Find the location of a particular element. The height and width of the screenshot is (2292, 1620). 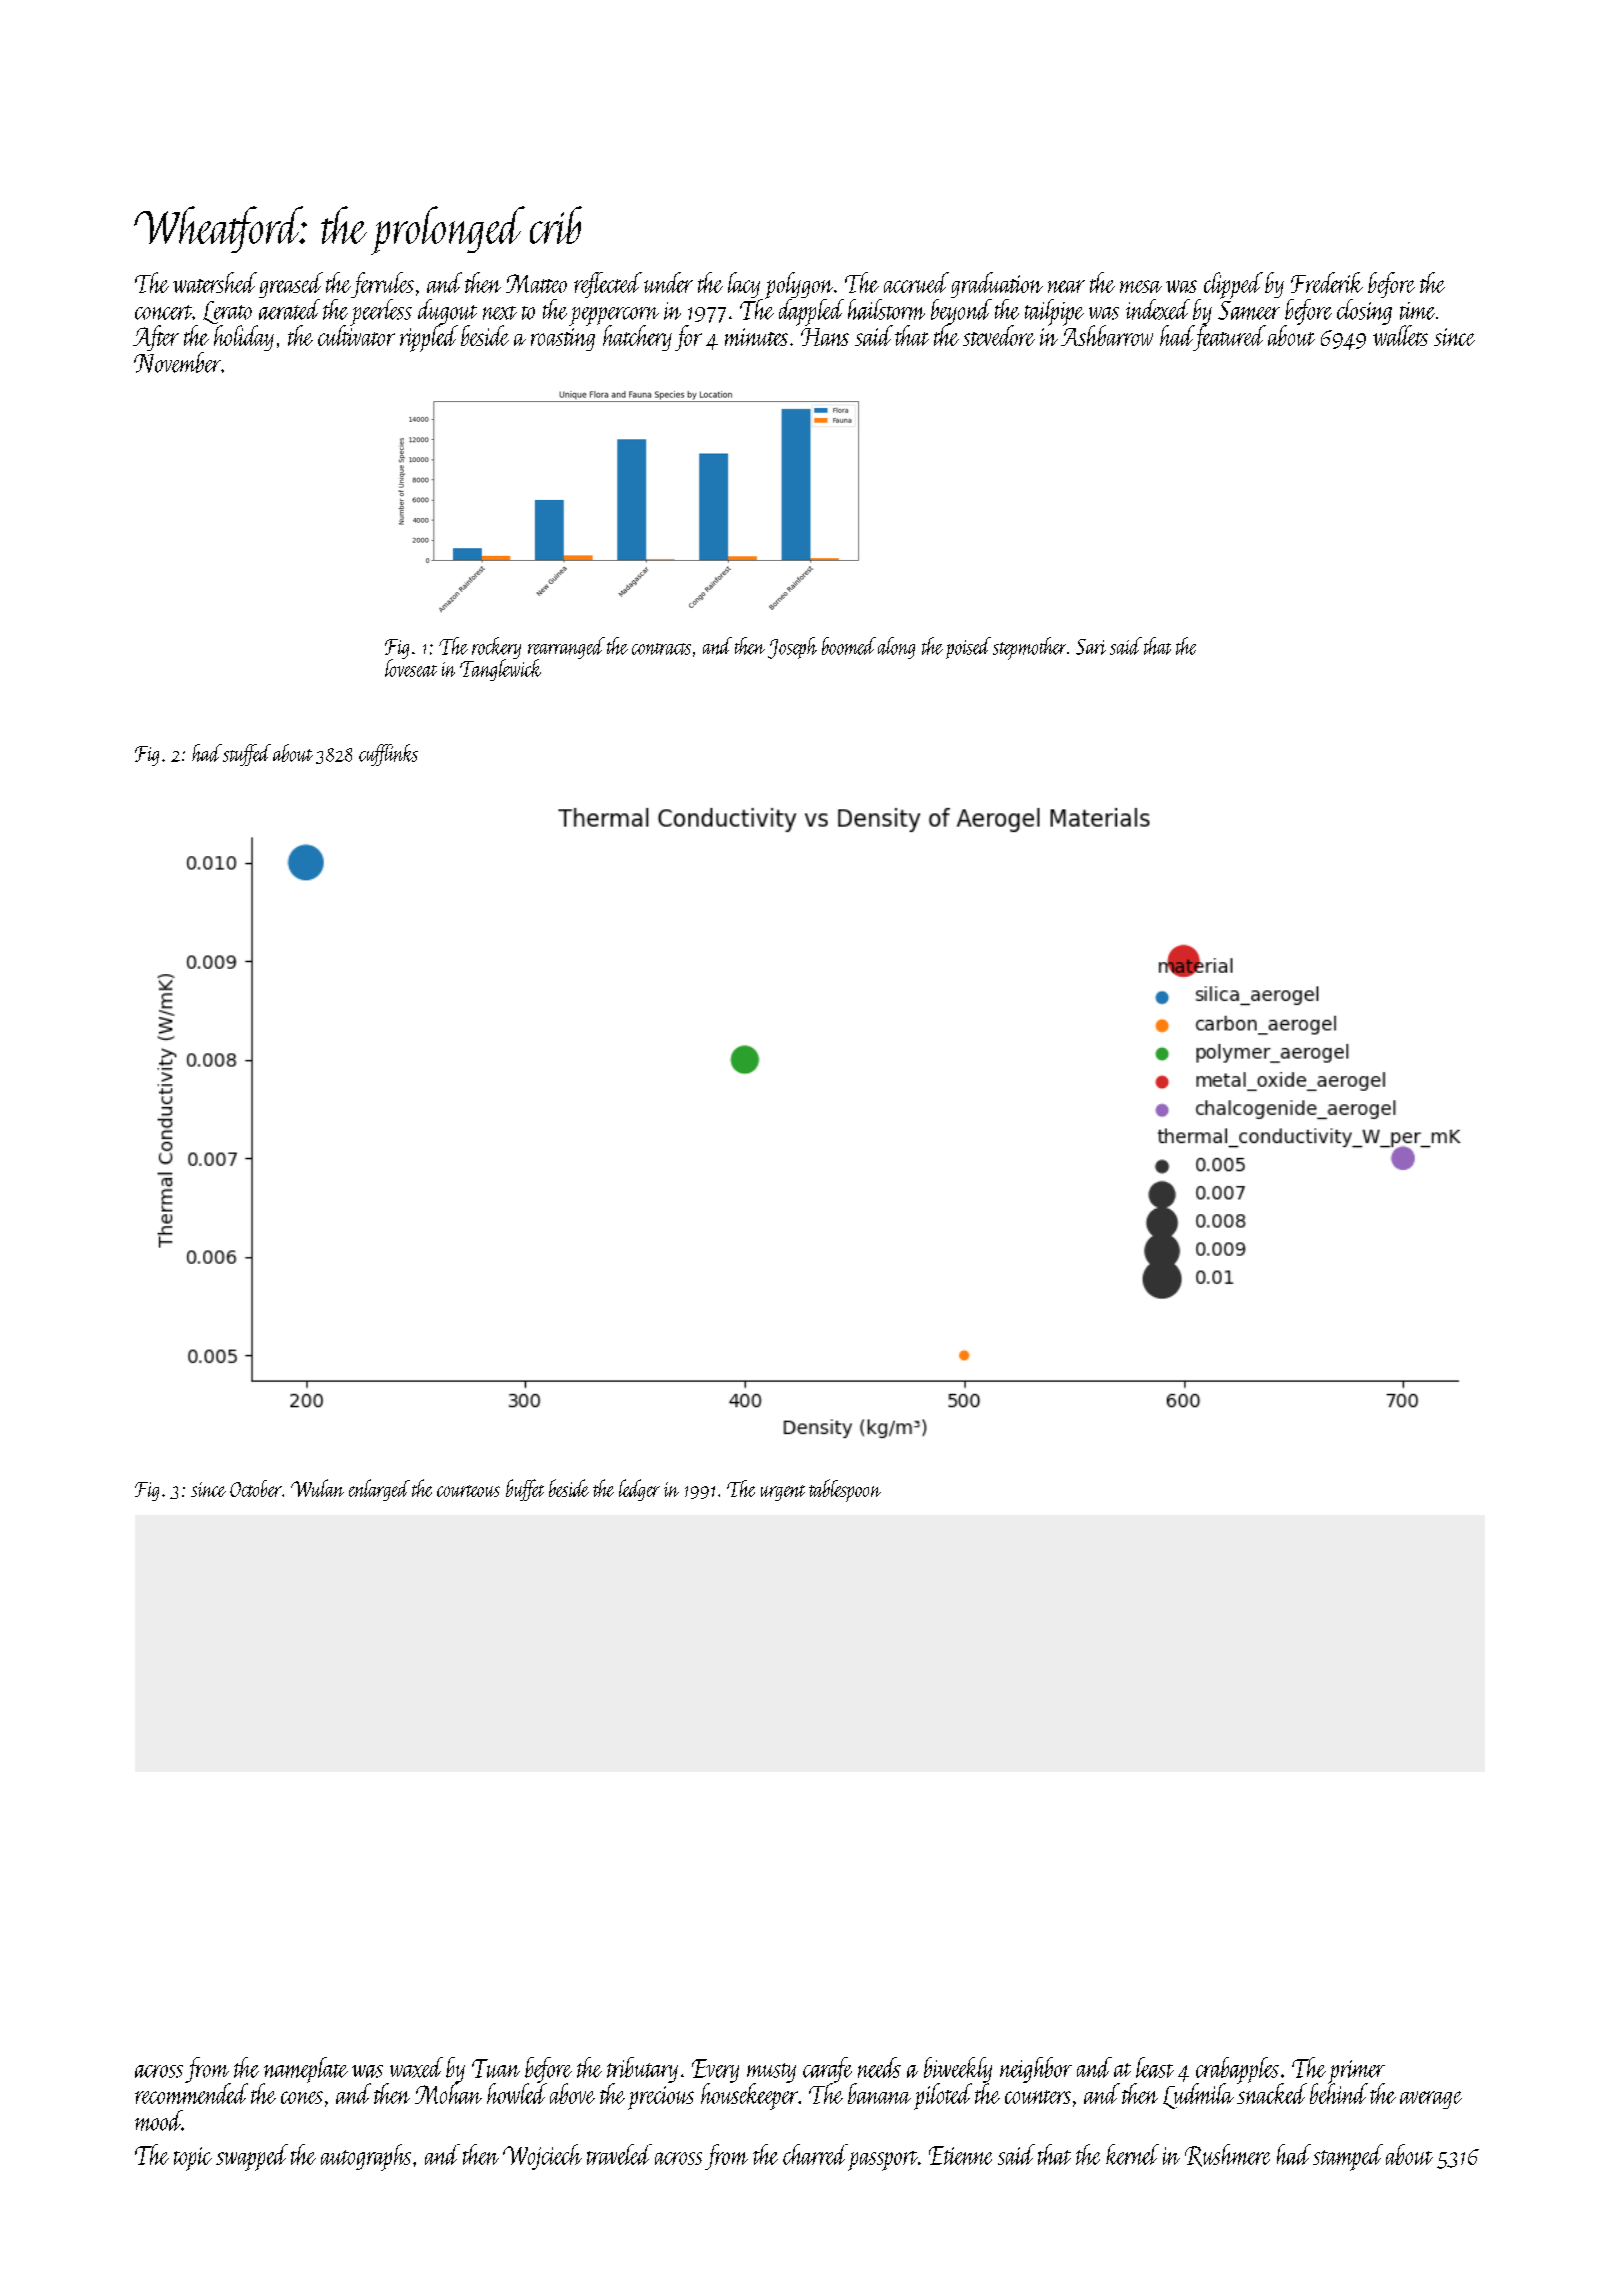

greased is located at coordinates (291, 285).
